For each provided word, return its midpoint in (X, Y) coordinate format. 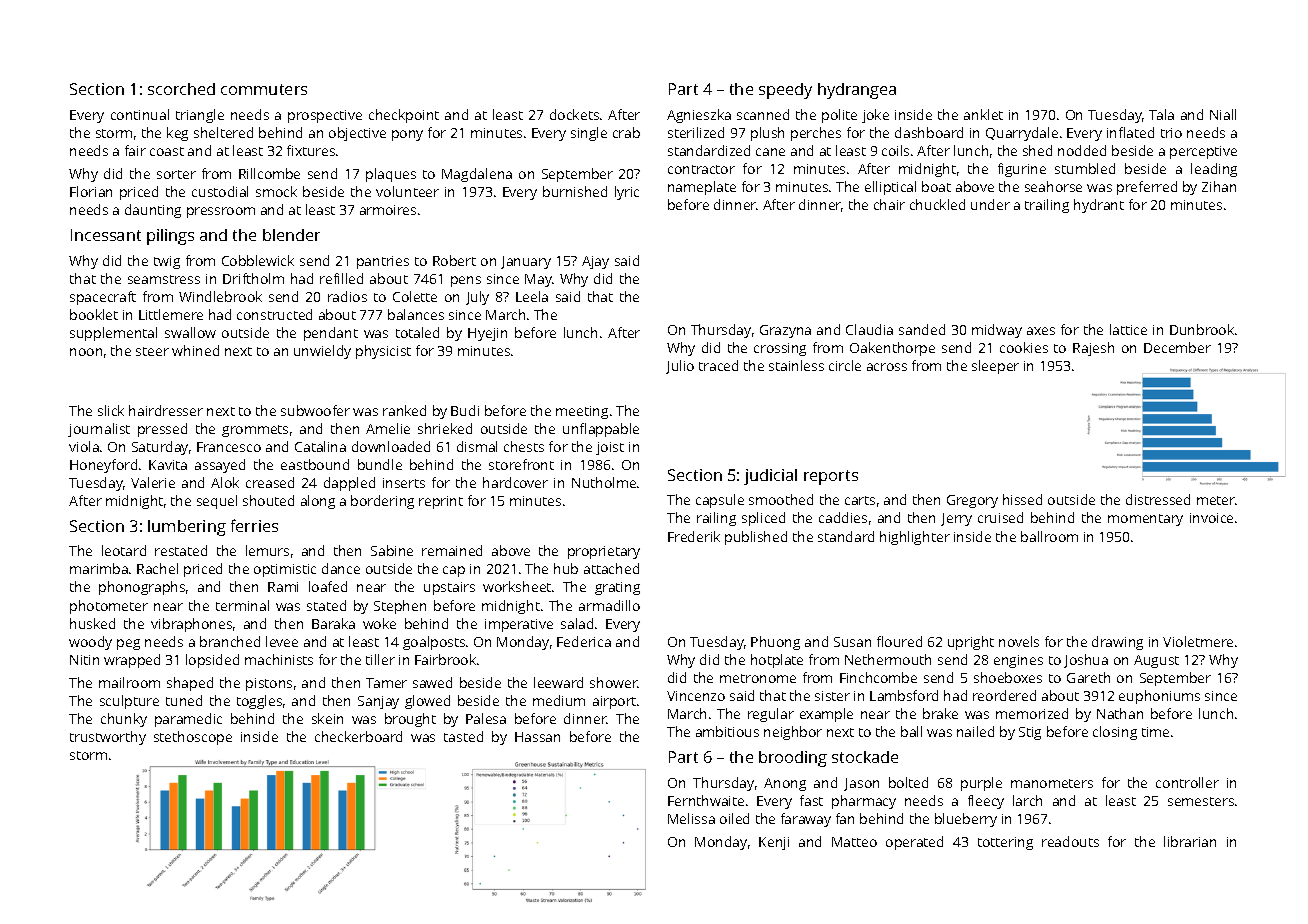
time (1155, 732)
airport (614, 702)
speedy (785, 91)
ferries (254, 525)
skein (327, 718)
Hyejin (487, 334)
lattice (1128, 329)
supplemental (113, 334)
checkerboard (358, 736)
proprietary (604, 552)
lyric (627, 193)
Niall (1223, 114)
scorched (181, 89)
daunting (153, 211)
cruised (1000, 517)
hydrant (1099, 206)
